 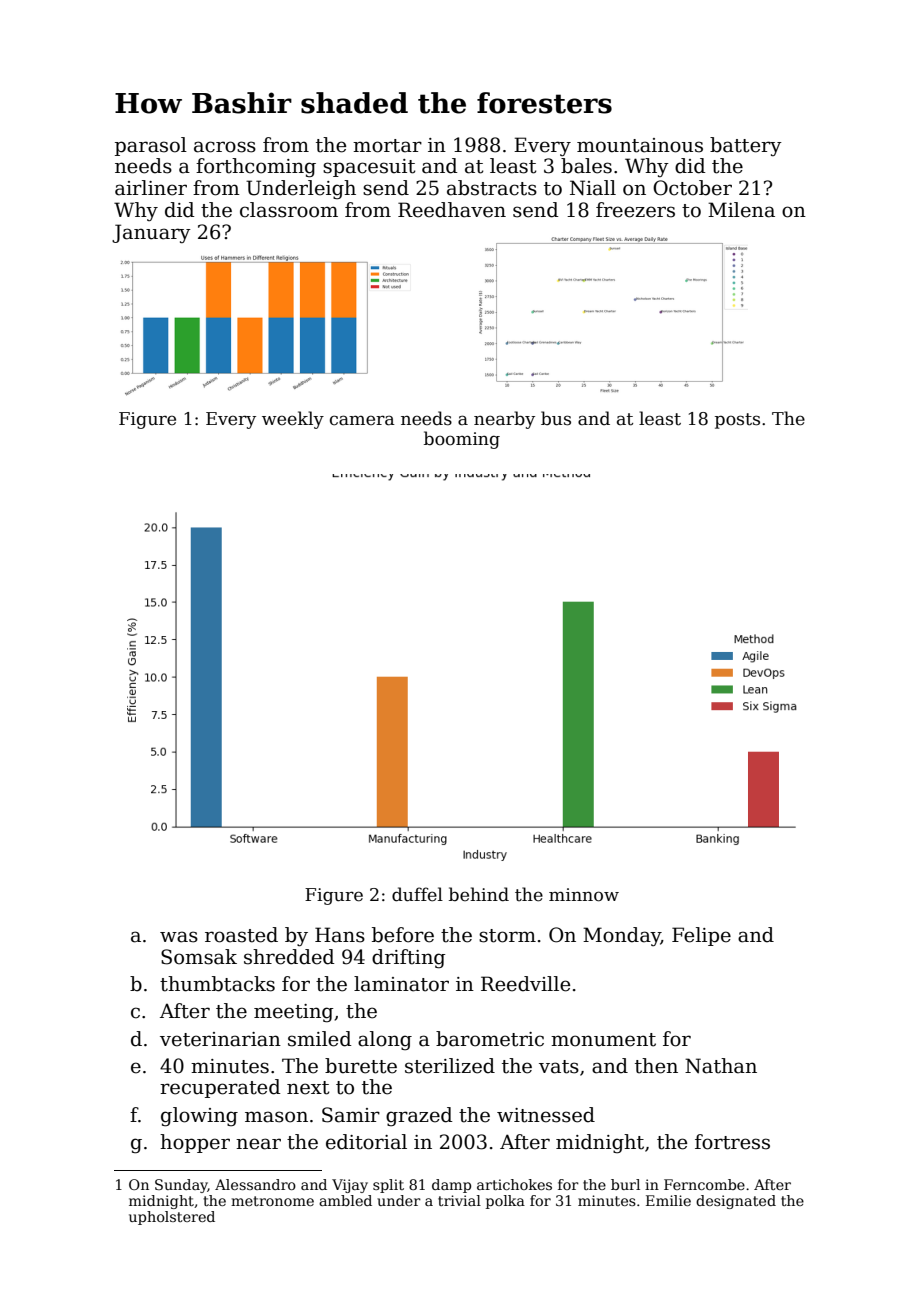 I want to click on minnow, so click(x=584, y=895).
